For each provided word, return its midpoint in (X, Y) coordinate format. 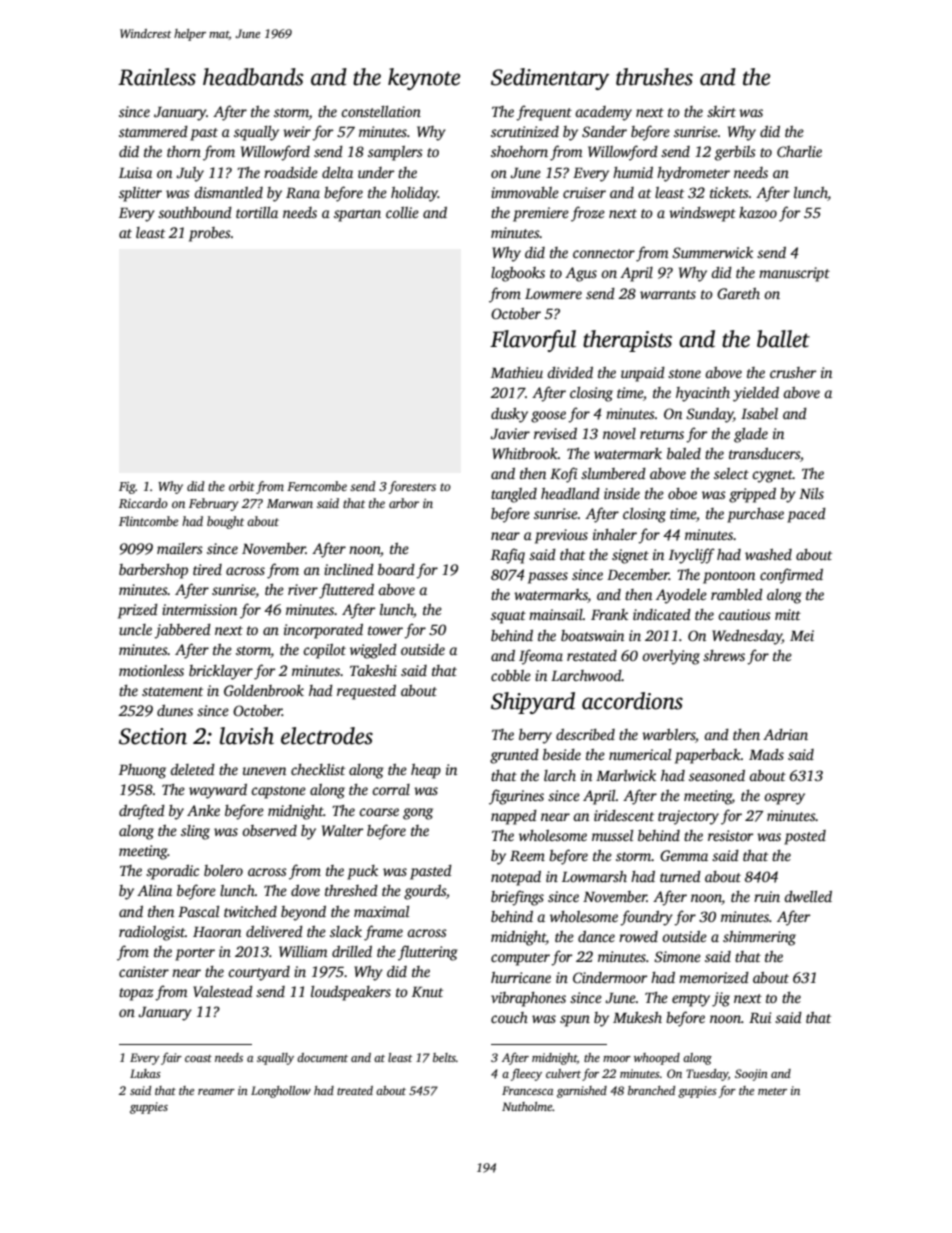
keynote (424, 79)
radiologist (152, 933)
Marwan (290, 503)
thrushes (654, 77)
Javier (510, 433)
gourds (425, 892)
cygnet (772, 476)
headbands (253, 77)
